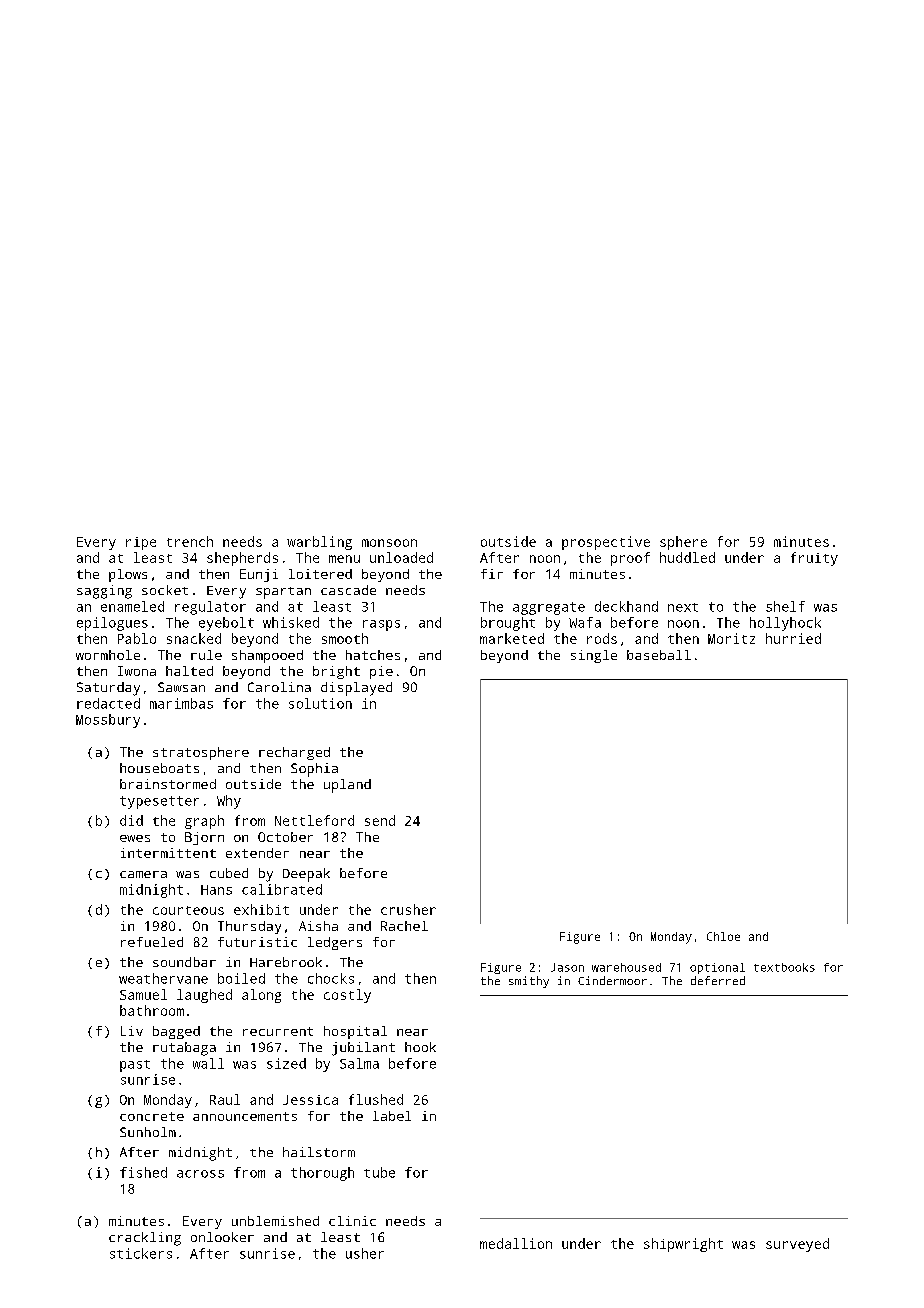  I want to click on surveyed, so click(797, 1245).
